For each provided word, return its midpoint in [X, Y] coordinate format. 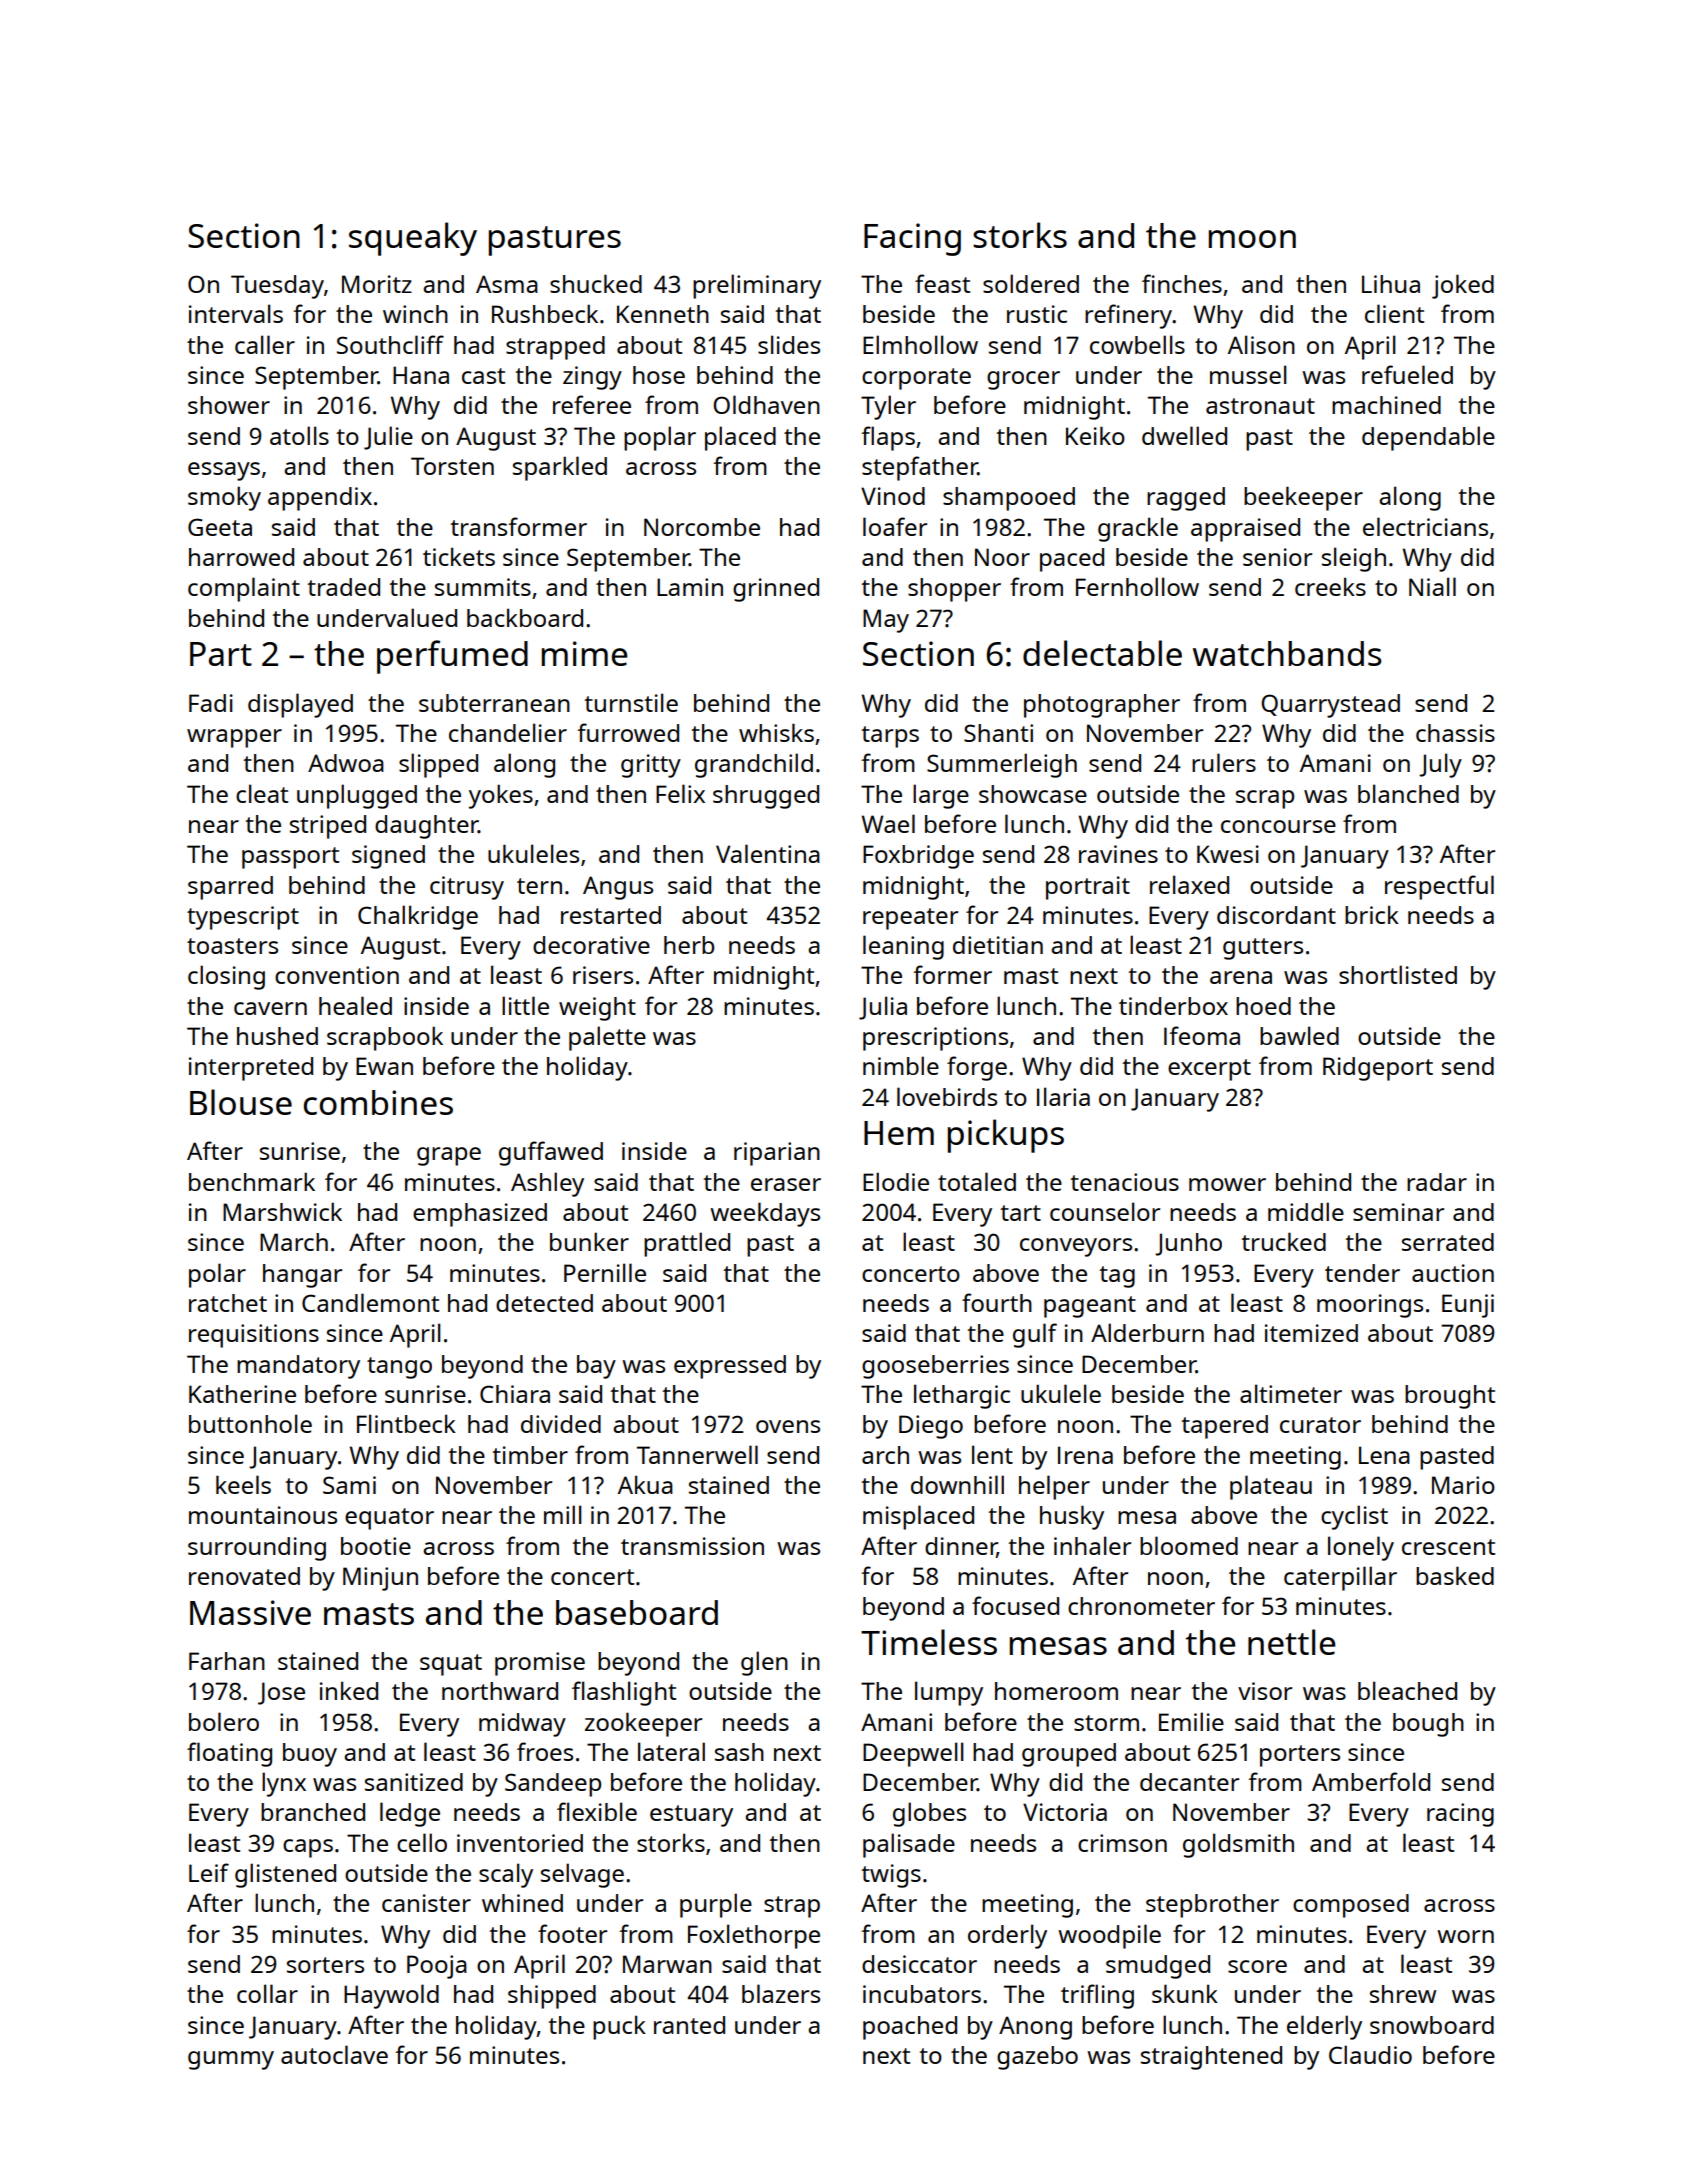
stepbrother [1212, 1906]
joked [1463, 286]
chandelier [508, 732]
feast [942, 283]
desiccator [919, 1964]
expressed [730, 1367]
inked [349, 1691]
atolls [299, 435]
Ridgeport [1378, 1069]
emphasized [480, 1215]
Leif [209, 1872]
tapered [1225, 1427]
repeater [910, 919]
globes [929, 1814]
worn [1465, 1936]
